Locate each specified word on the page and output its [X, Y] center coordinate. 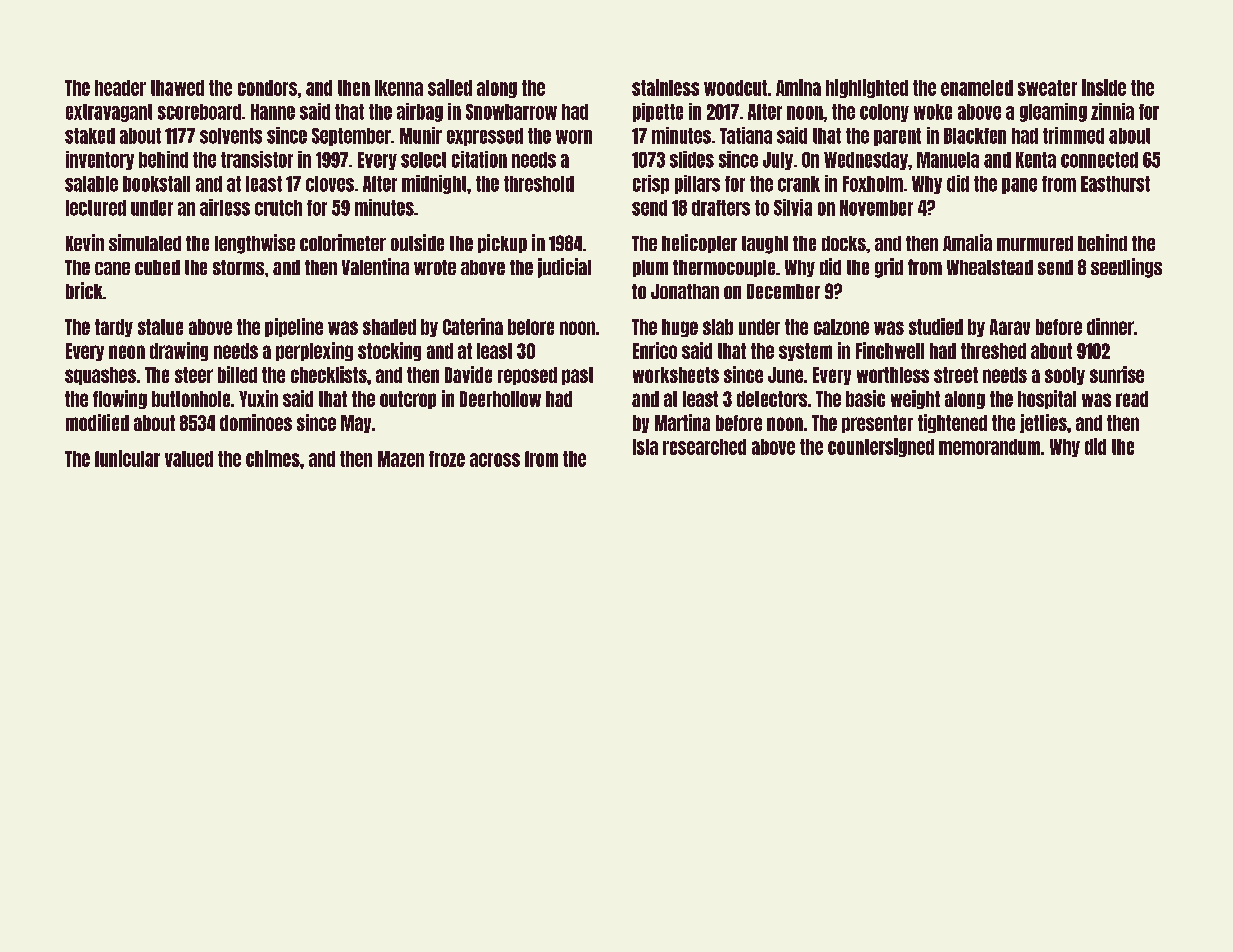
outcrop [408, 400]
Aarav [1010, 327]
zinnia [1112, 111]
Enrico [655, 350]
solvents [231, 136]
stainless [665, 87]
